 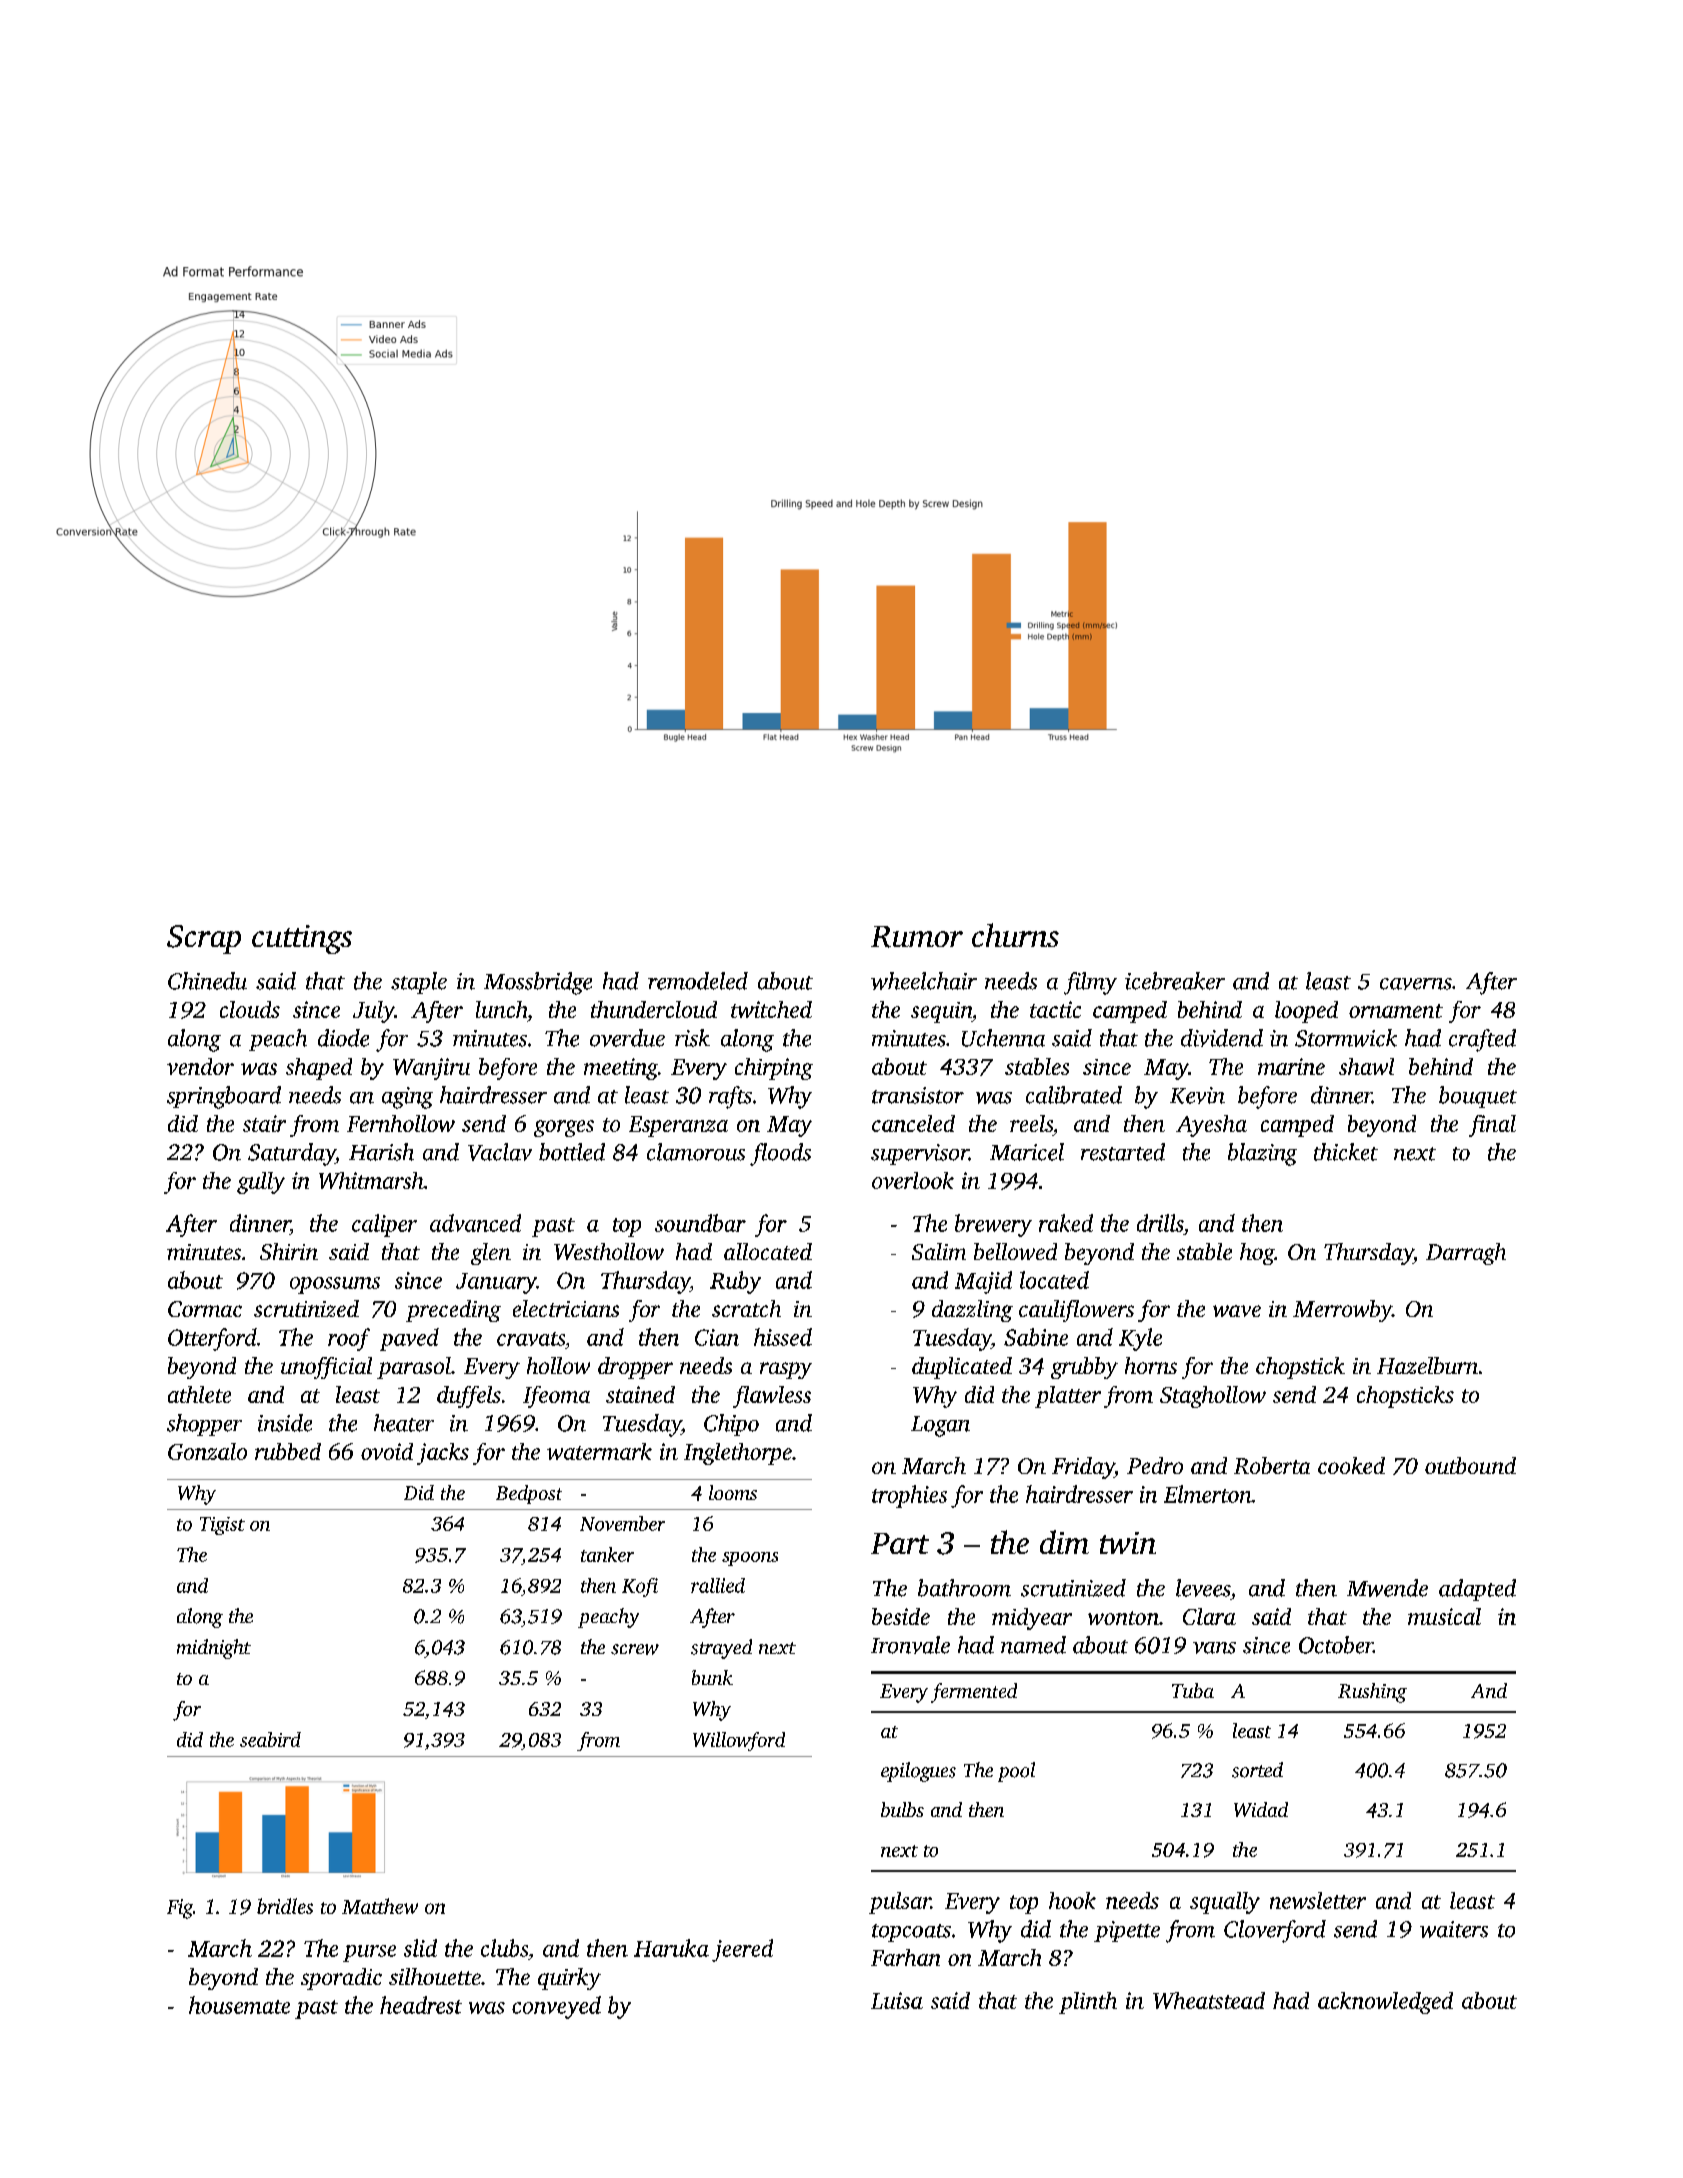 What do you see at coordinates (1031, 1123) in the screenshot?
I see `reels` at bounding box center [1031, 1123].
